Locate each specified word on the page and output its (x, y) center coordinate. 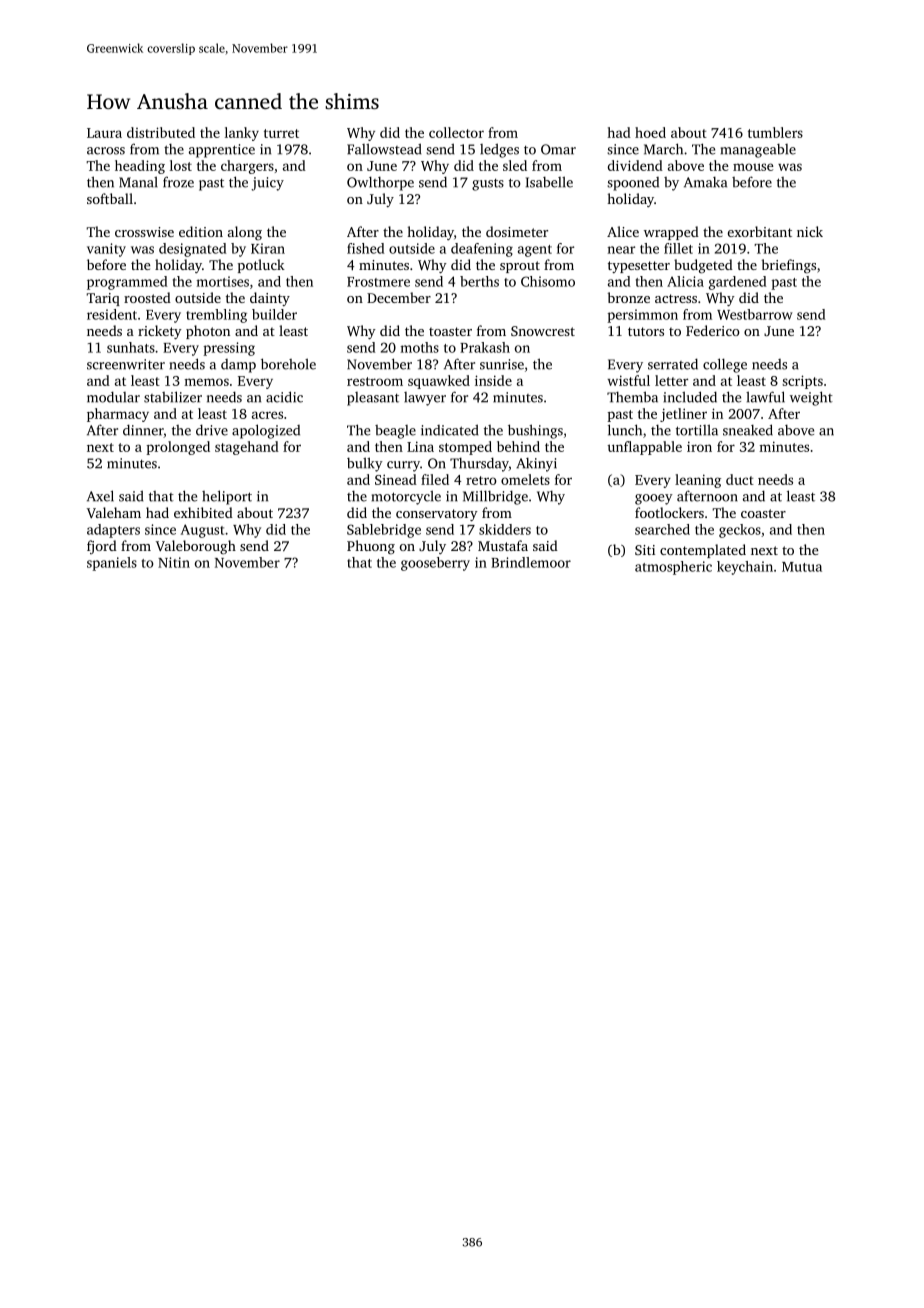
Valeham (114, 512)
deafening (482, 250)
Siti (645, 550)
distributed (161, 132)
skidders (505, 529)
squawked (439, 382)
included (690, 397)
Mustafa (503, 545)
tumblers (775, 132)
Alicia (685, 281)
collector (456, 132)
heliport (227, 497)
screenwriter (126, 364)
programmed (127, 283)
